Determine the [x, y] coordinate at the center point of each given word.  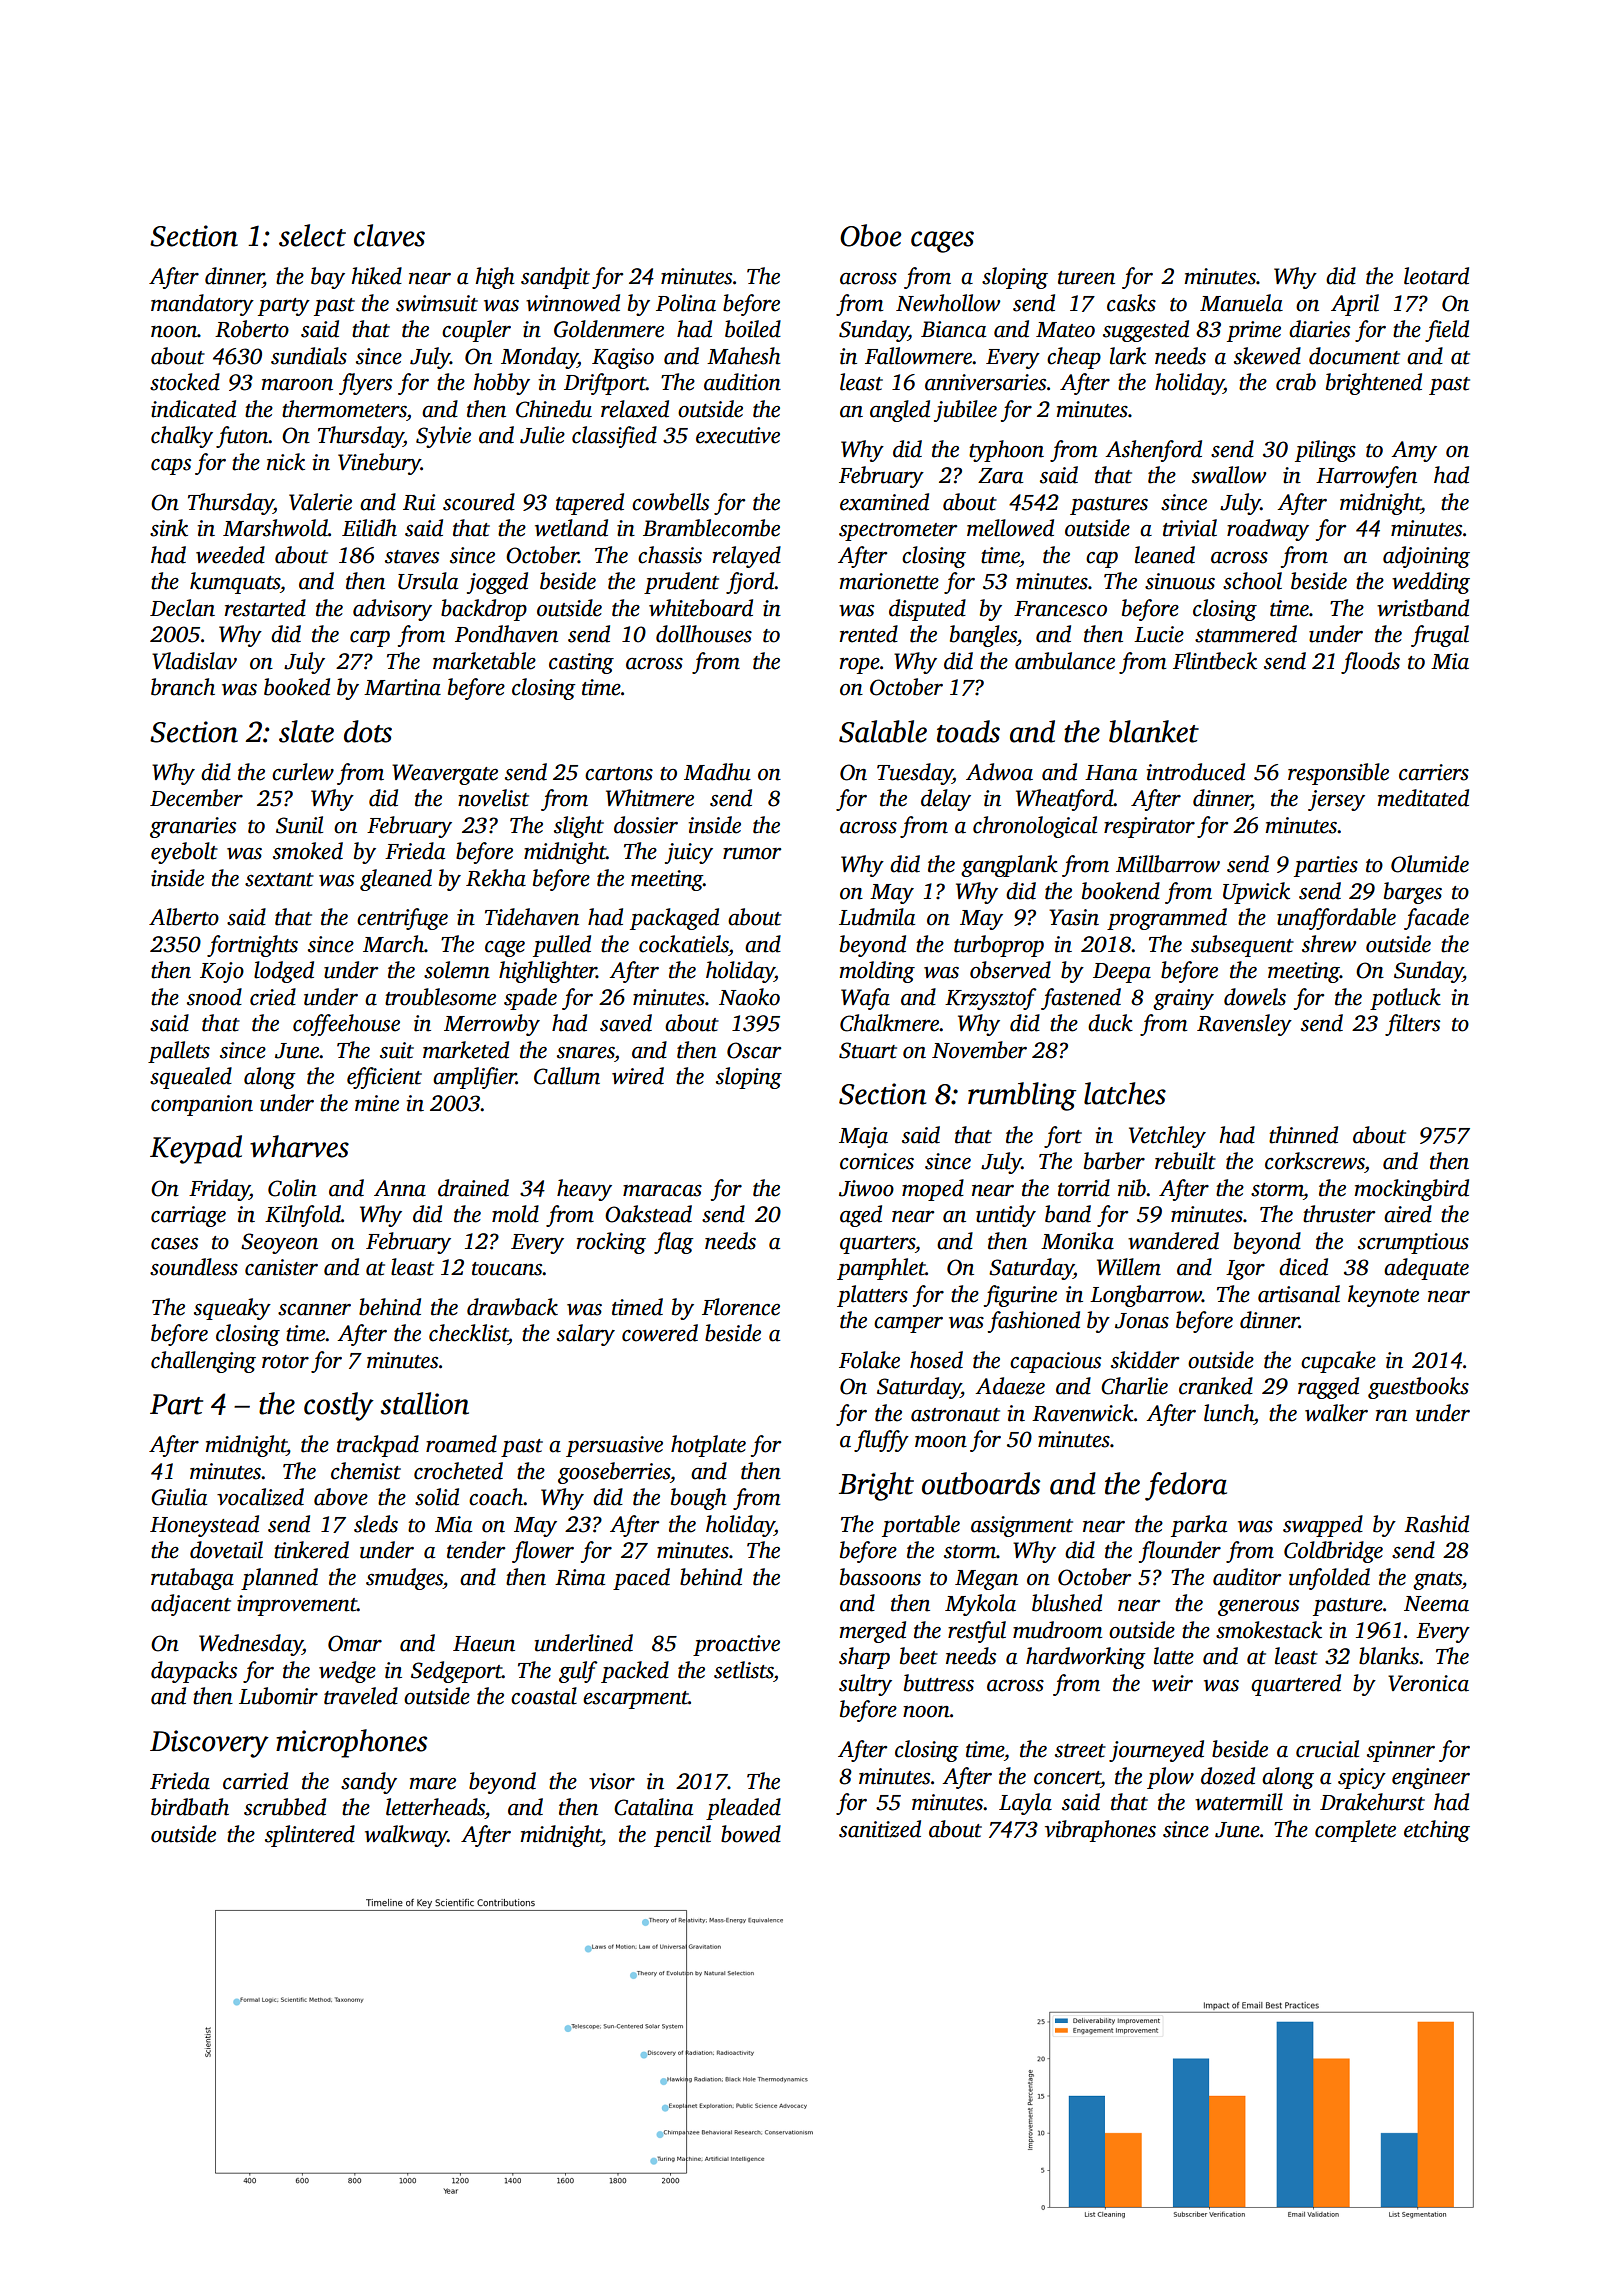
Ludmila [877, 917]
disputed [927, 610]
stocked [185, 382]
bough [699, 1499]
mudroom [1057, 1630]
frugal [1440, 636]
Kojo [222, 972]
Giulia [179, 1497]
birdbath [190, 1807]
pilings [1325, 451]
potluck [1405, 999]
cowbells [670, 502]
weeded [230, 555]
